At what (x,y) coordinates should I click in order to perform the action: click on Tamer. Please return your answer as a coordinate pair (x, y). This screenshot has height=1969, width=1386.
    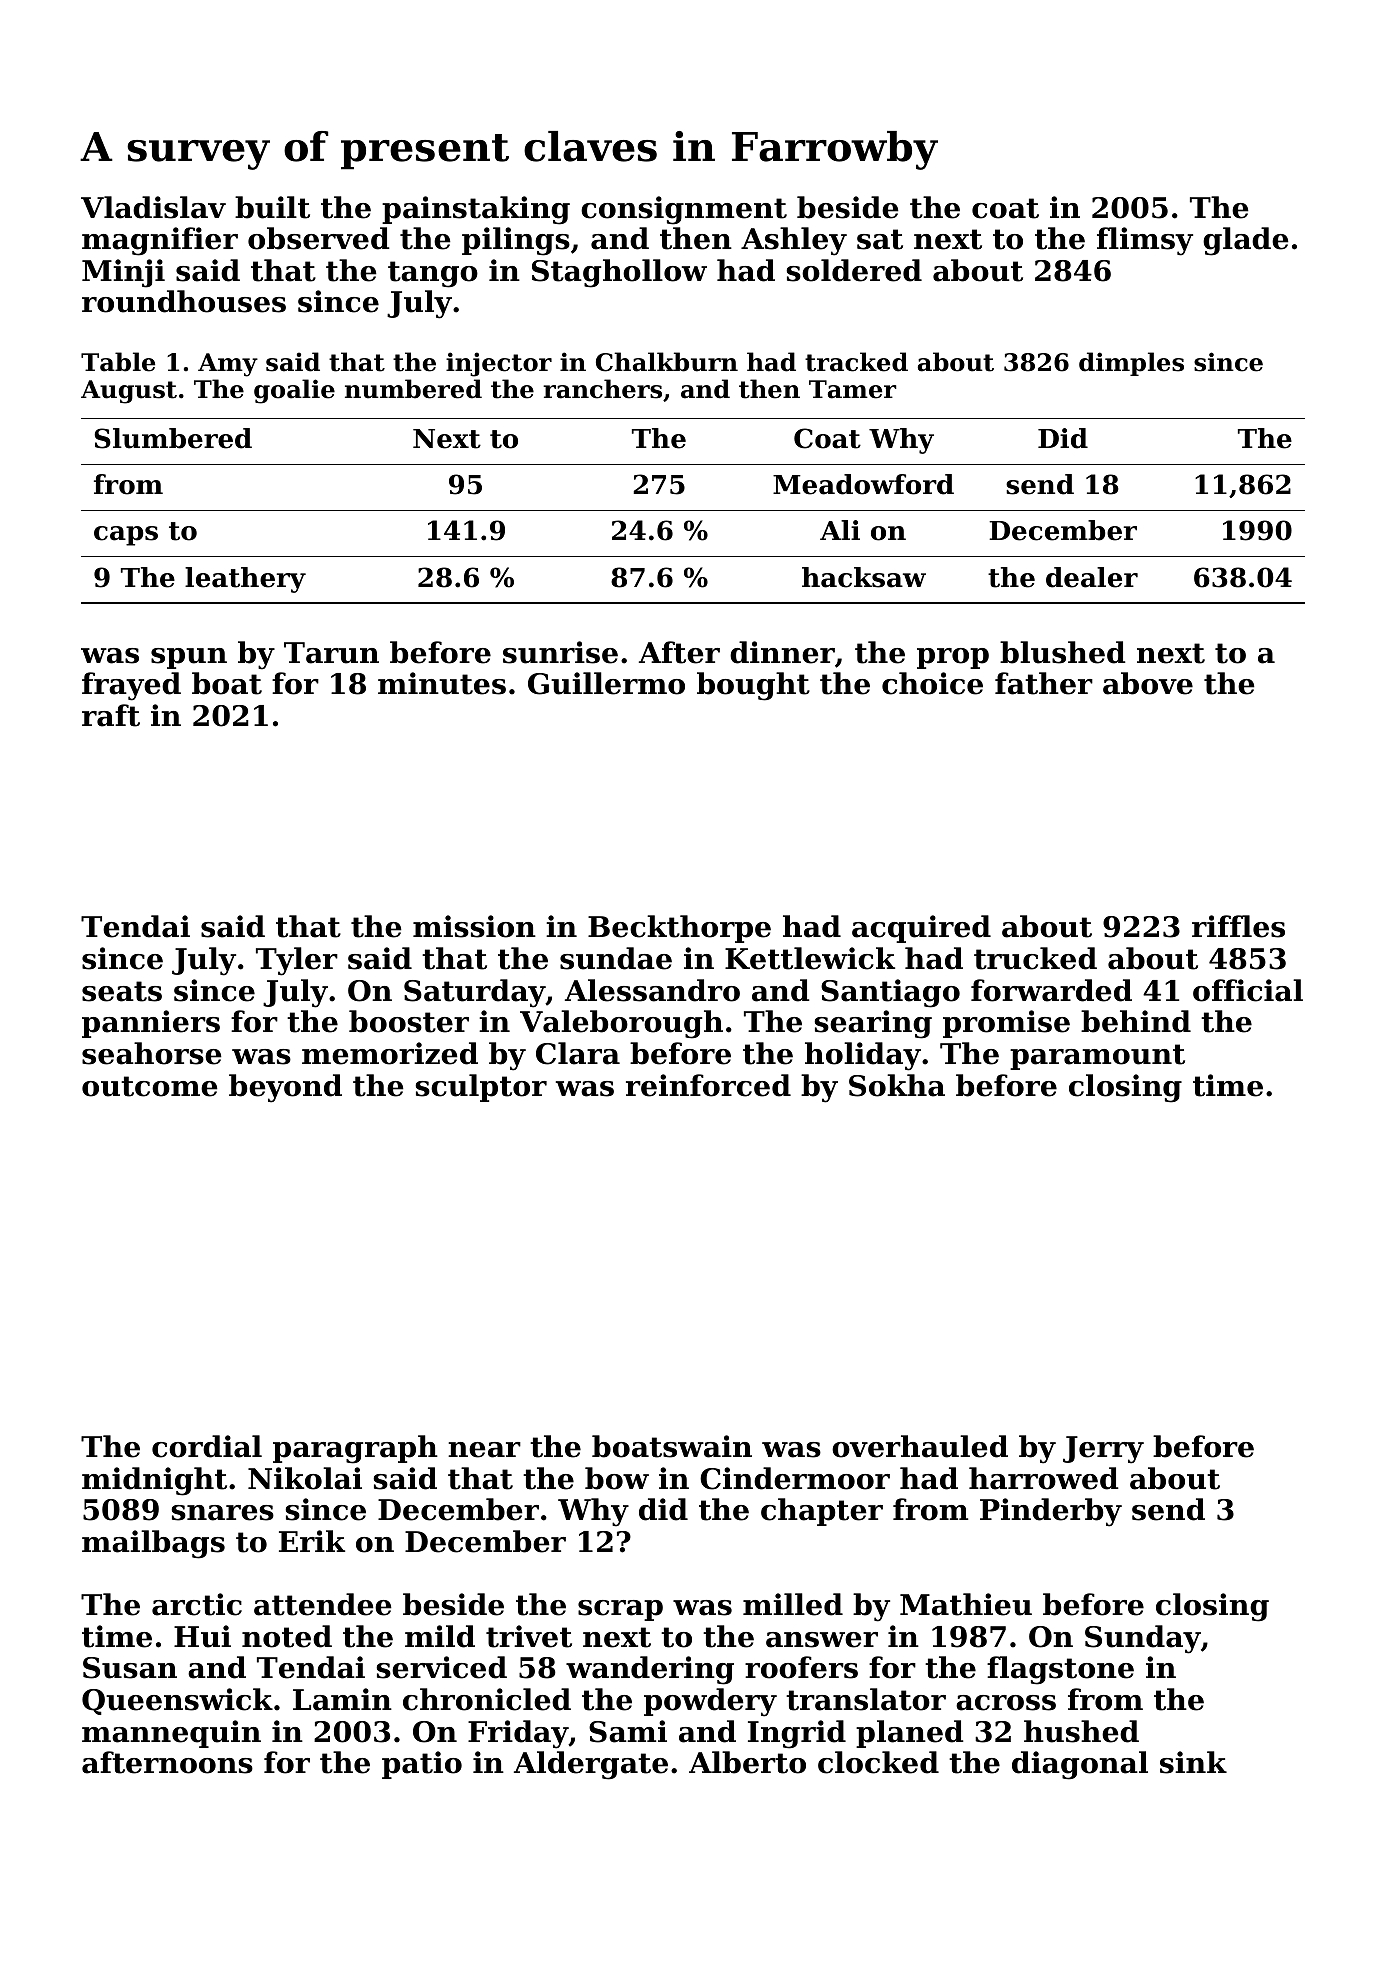
    Looking at the image, I should click on (853, 389).
